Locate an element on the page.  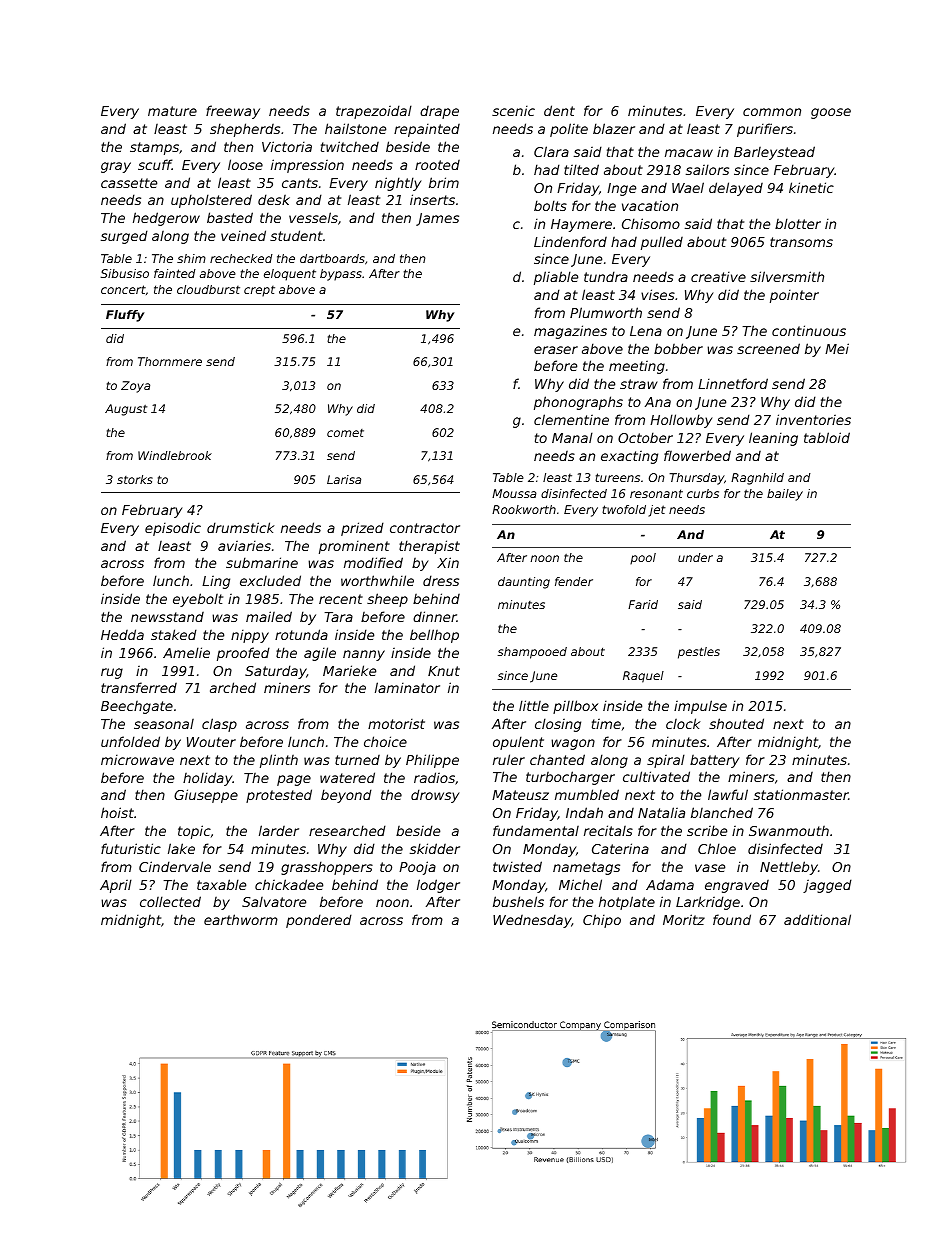
lodger is located at coordinates (438, 886).
